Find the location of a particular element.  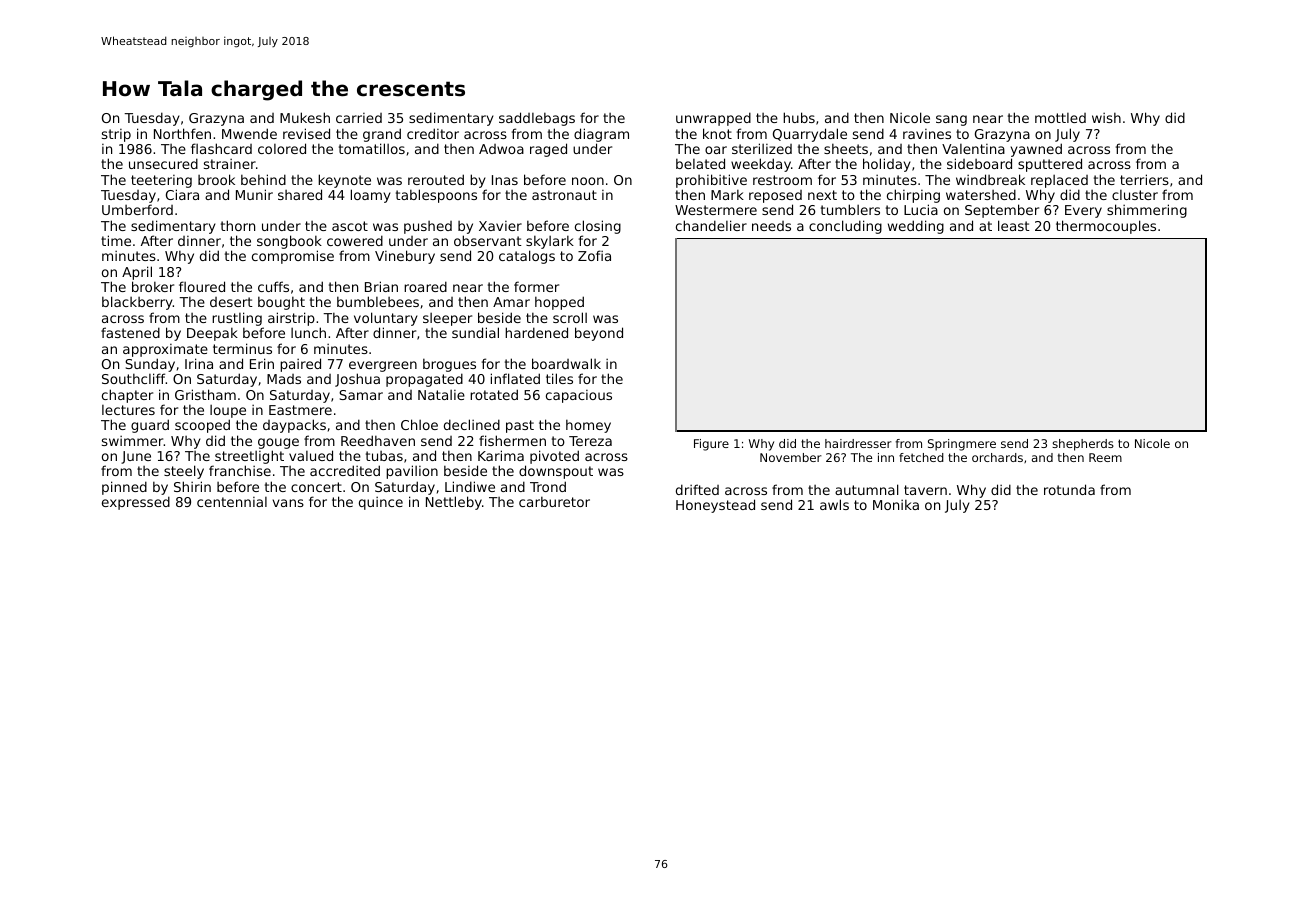

hopped is located at coordinates (559, 303).
